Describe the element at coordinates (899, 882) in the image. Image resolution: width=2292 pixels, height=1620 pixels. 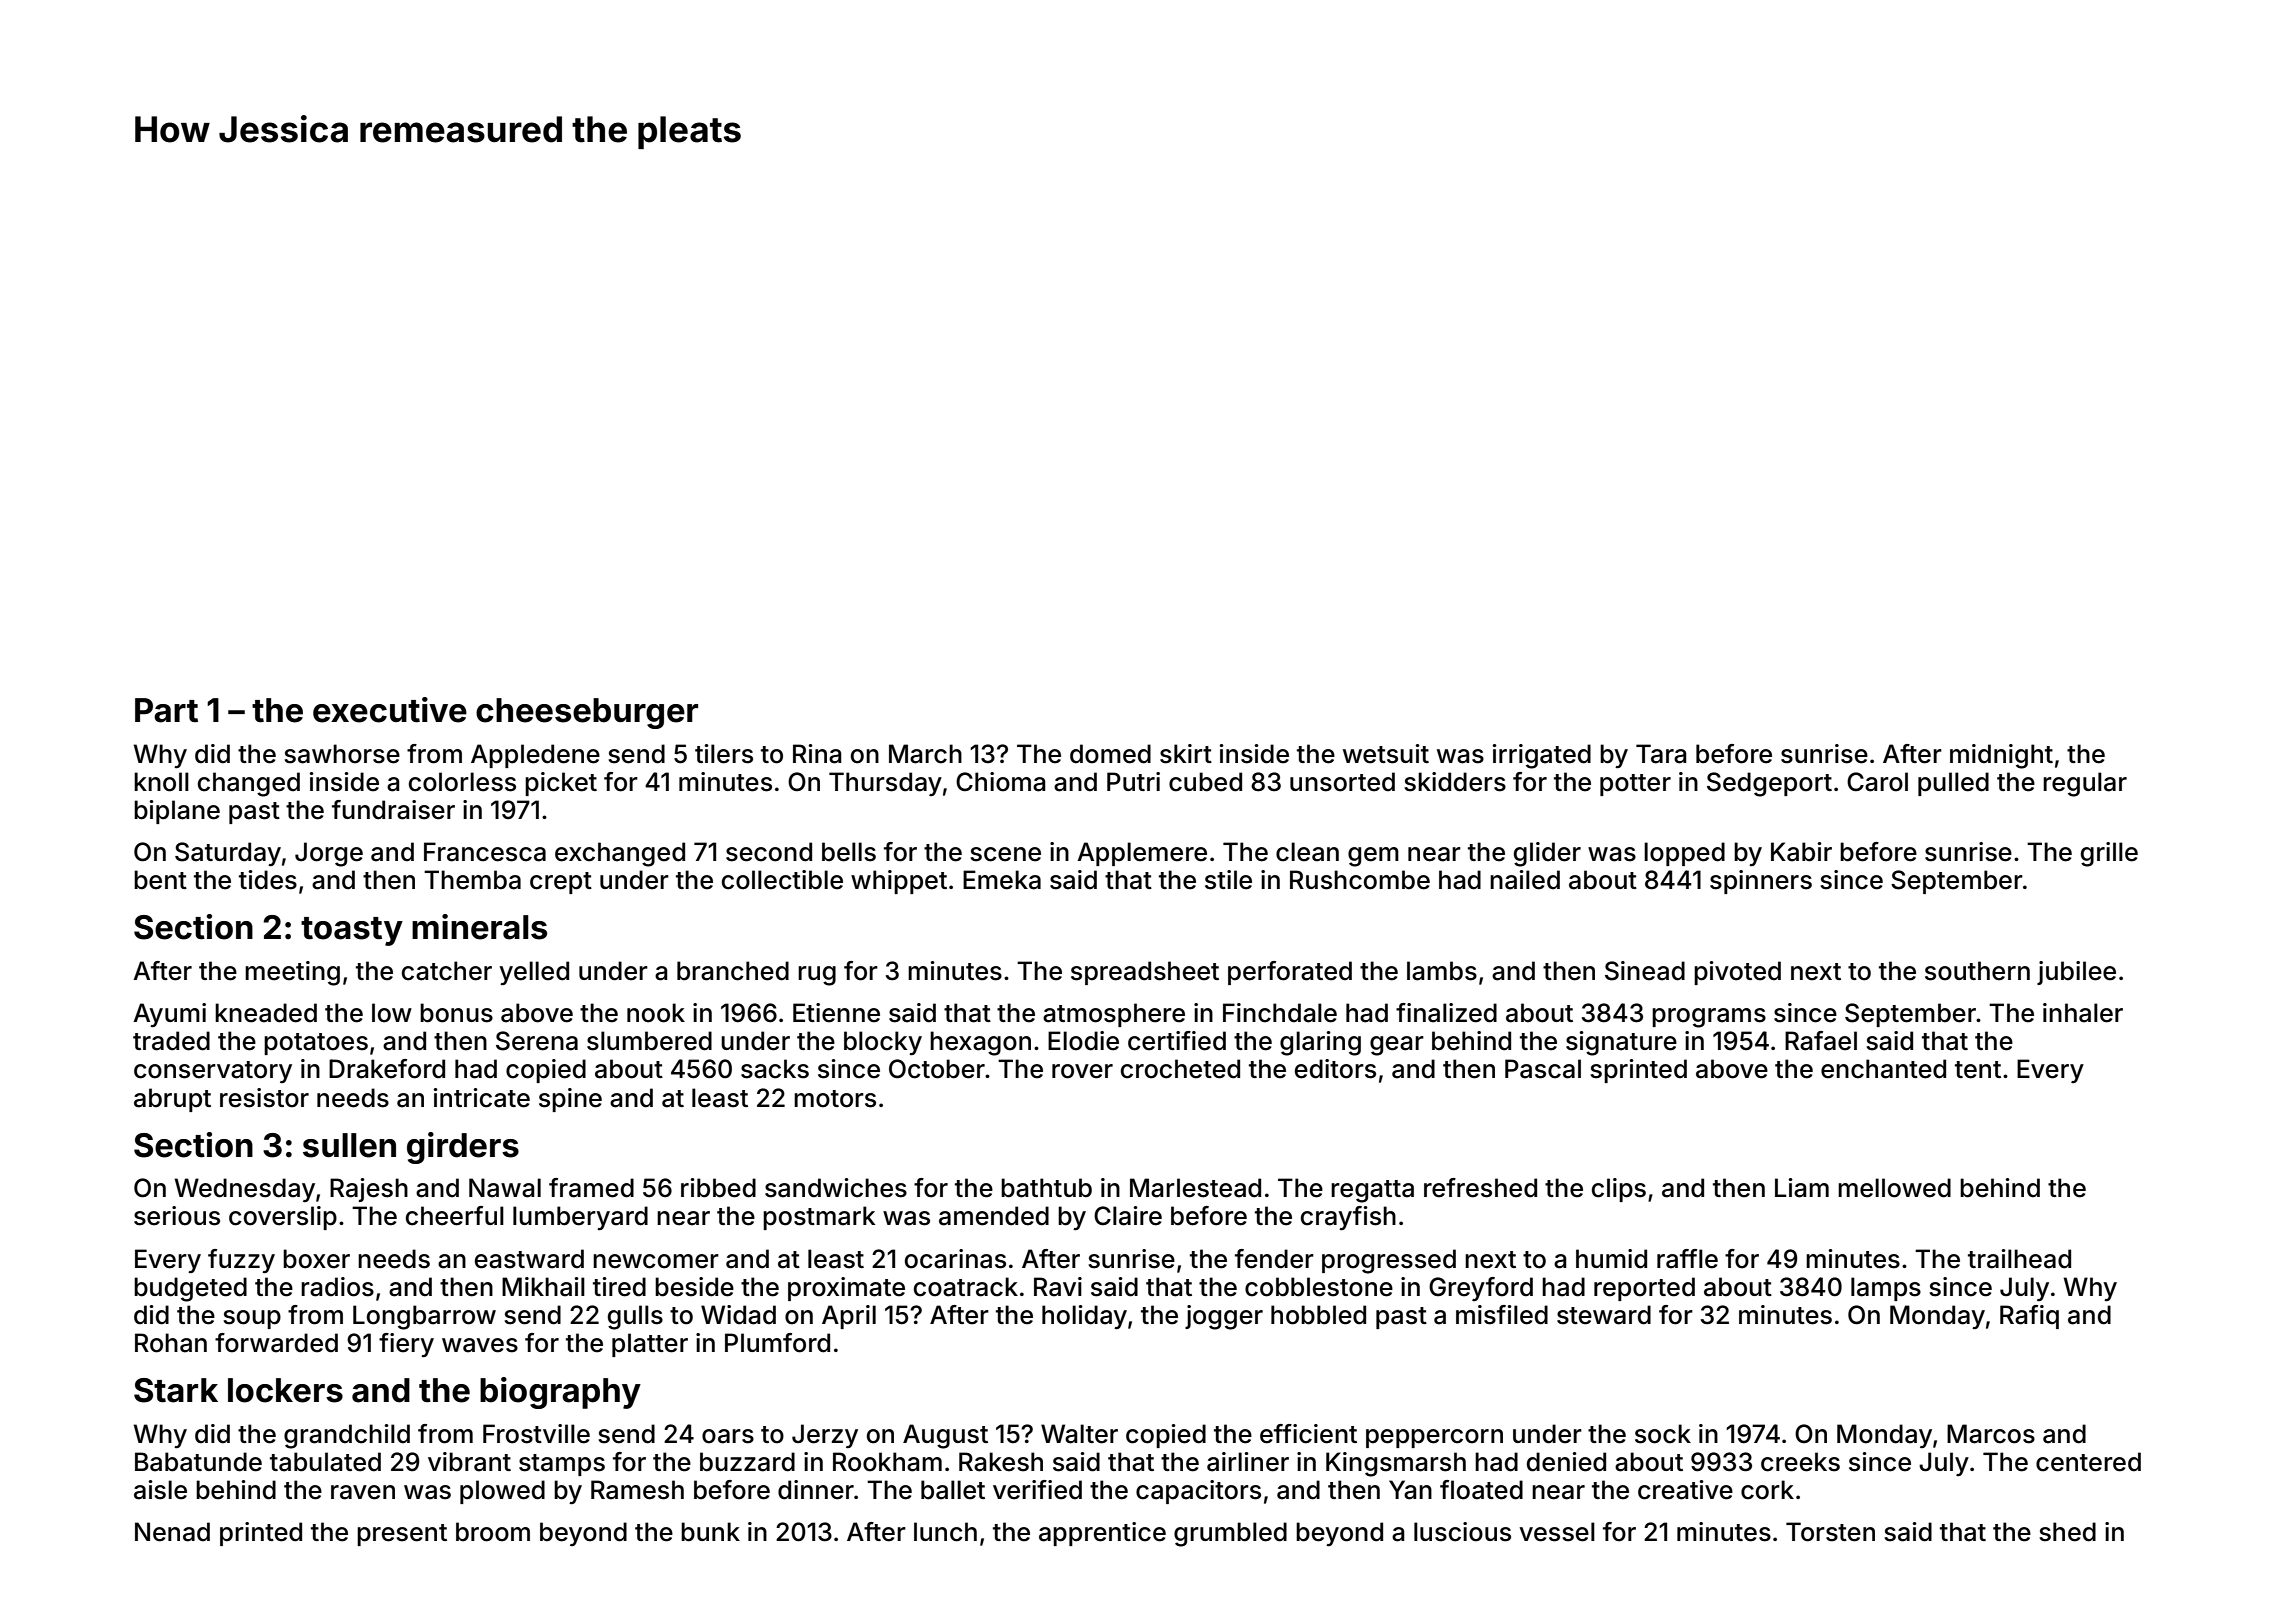
I see `whippet` at that location.
